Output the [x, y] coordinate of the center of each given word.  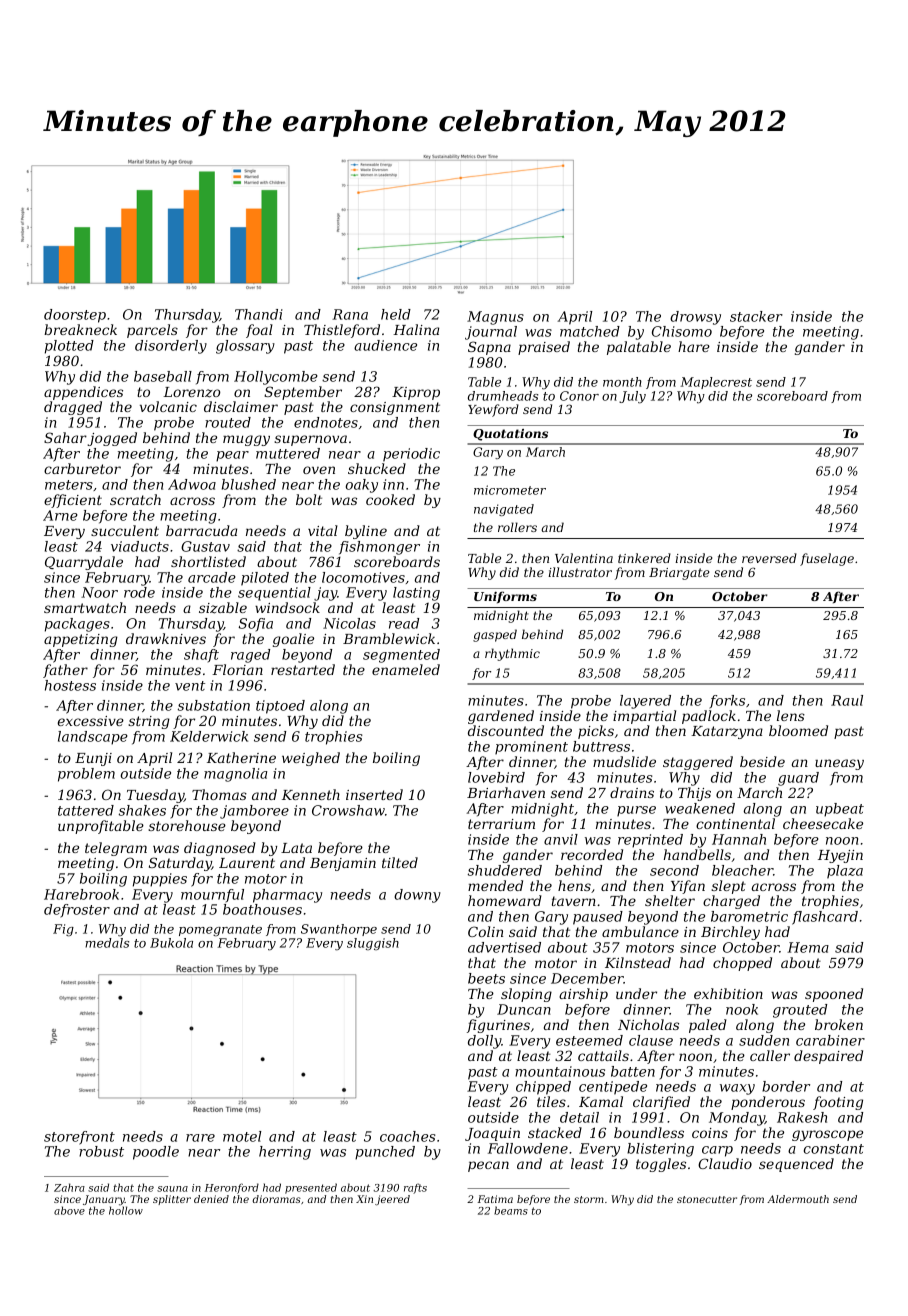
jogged [112, 439]
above [69, 1210]
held [396, 314]
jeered [392, 1200]
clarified [661, 1103]
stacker [756, 316]
